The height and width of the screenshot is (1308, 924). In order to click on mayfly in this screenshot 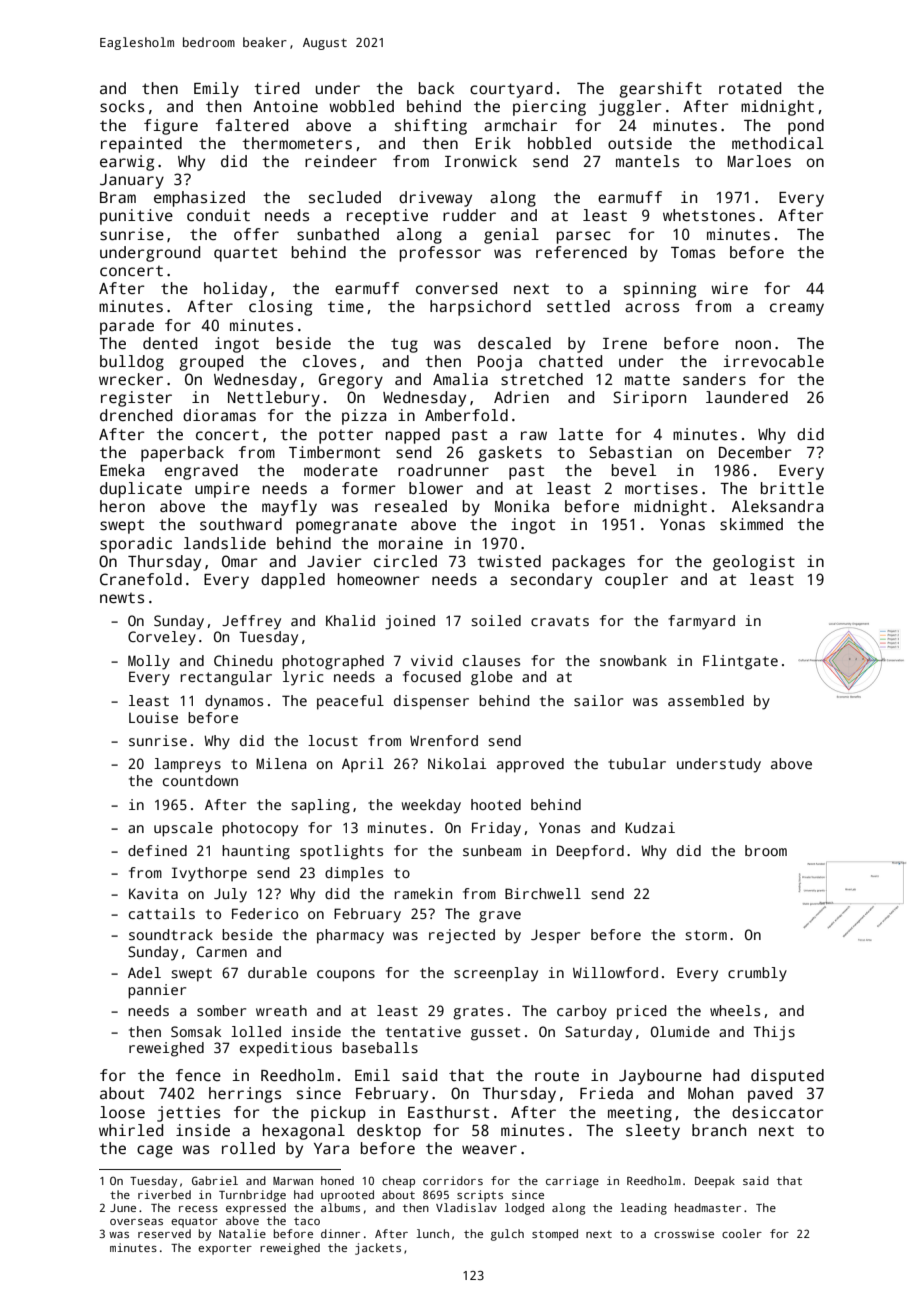, I will do `click(289, 508)`.
